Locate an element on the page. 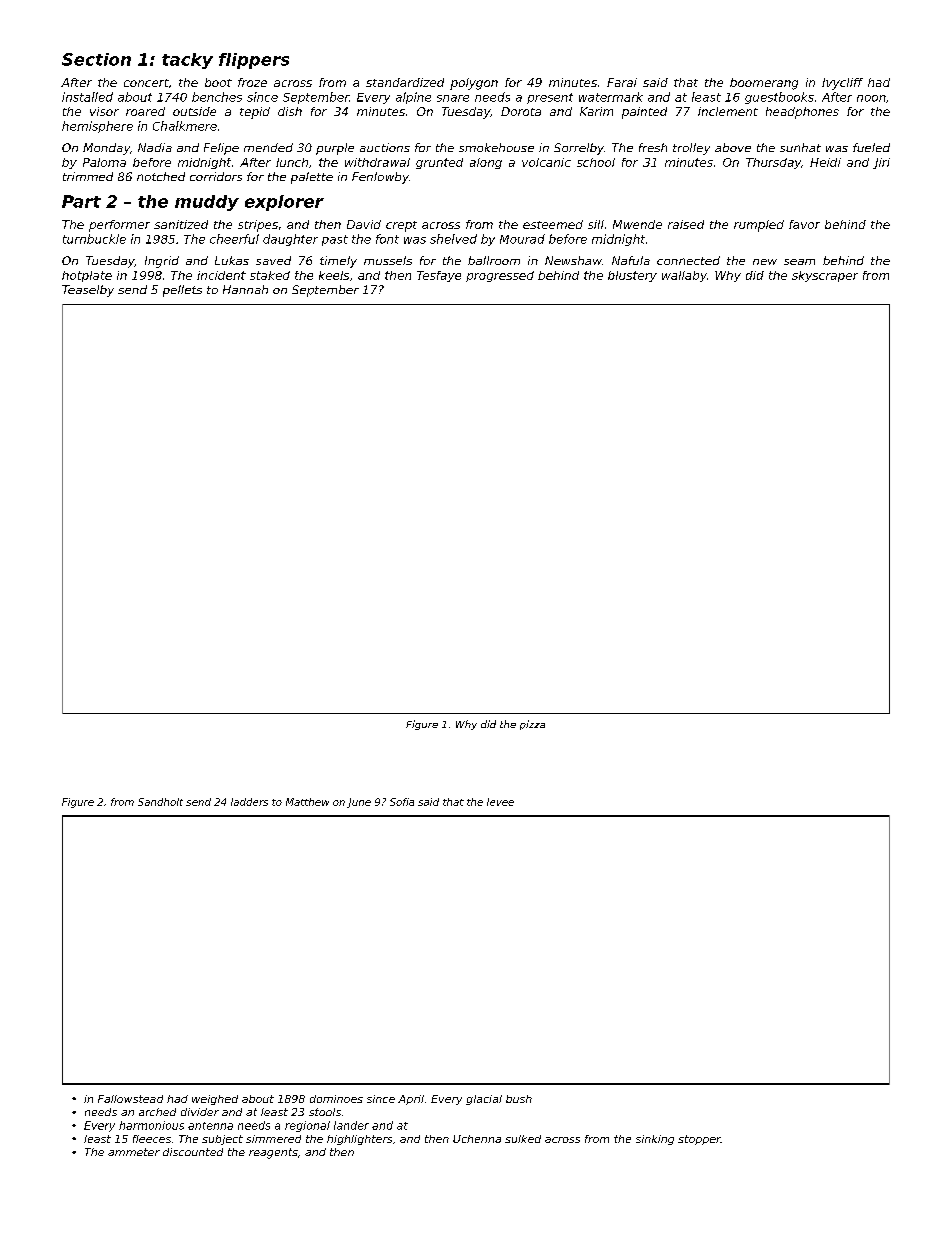 This page has width=952, height=1233. Uchenna is located at coordinates (477, 1139).
